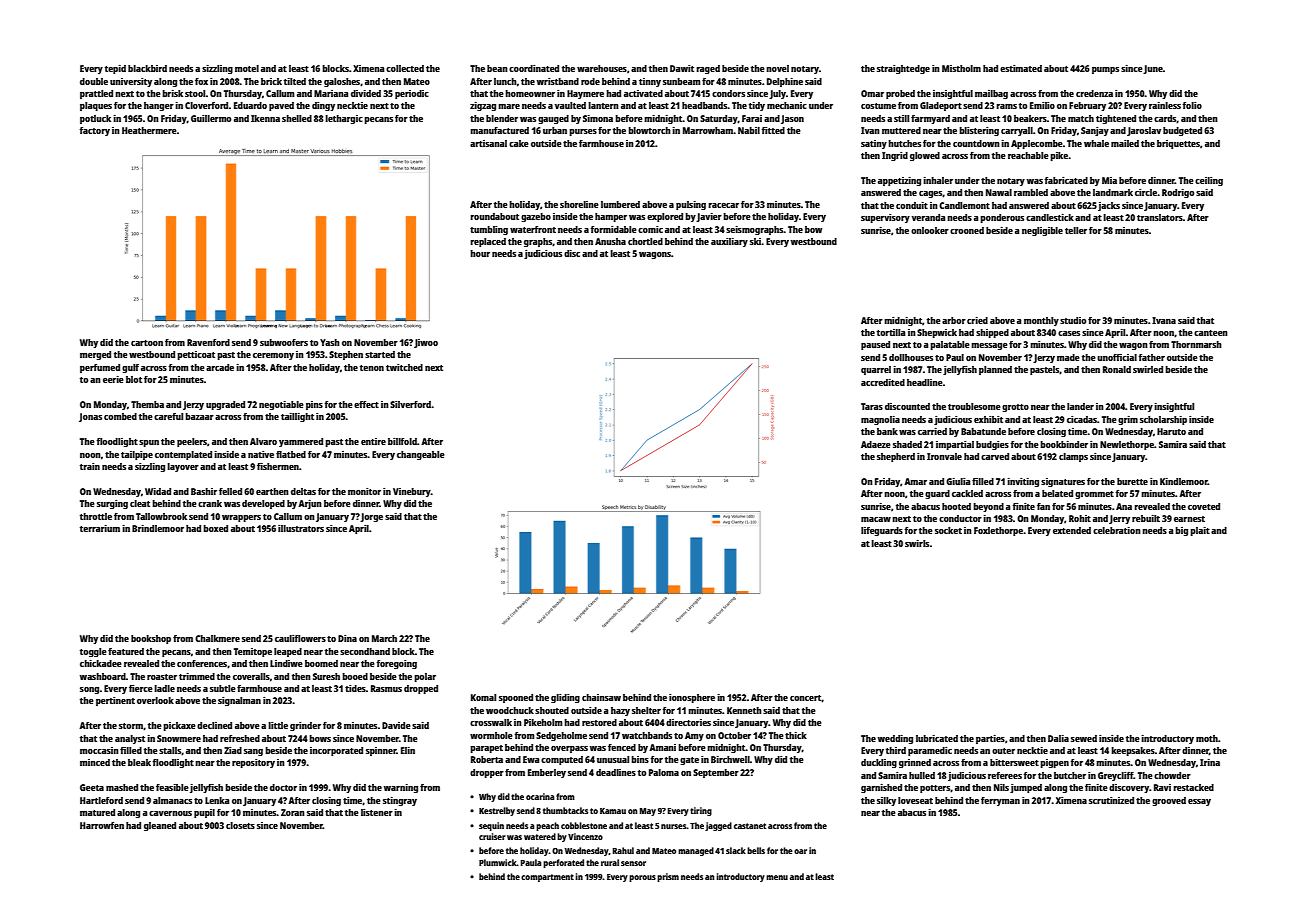 Image resolution: width=1308 pixels, height=924 pixels. Describe the element at coordinates (752, 118) in the page. I see `Farai` at that location.
